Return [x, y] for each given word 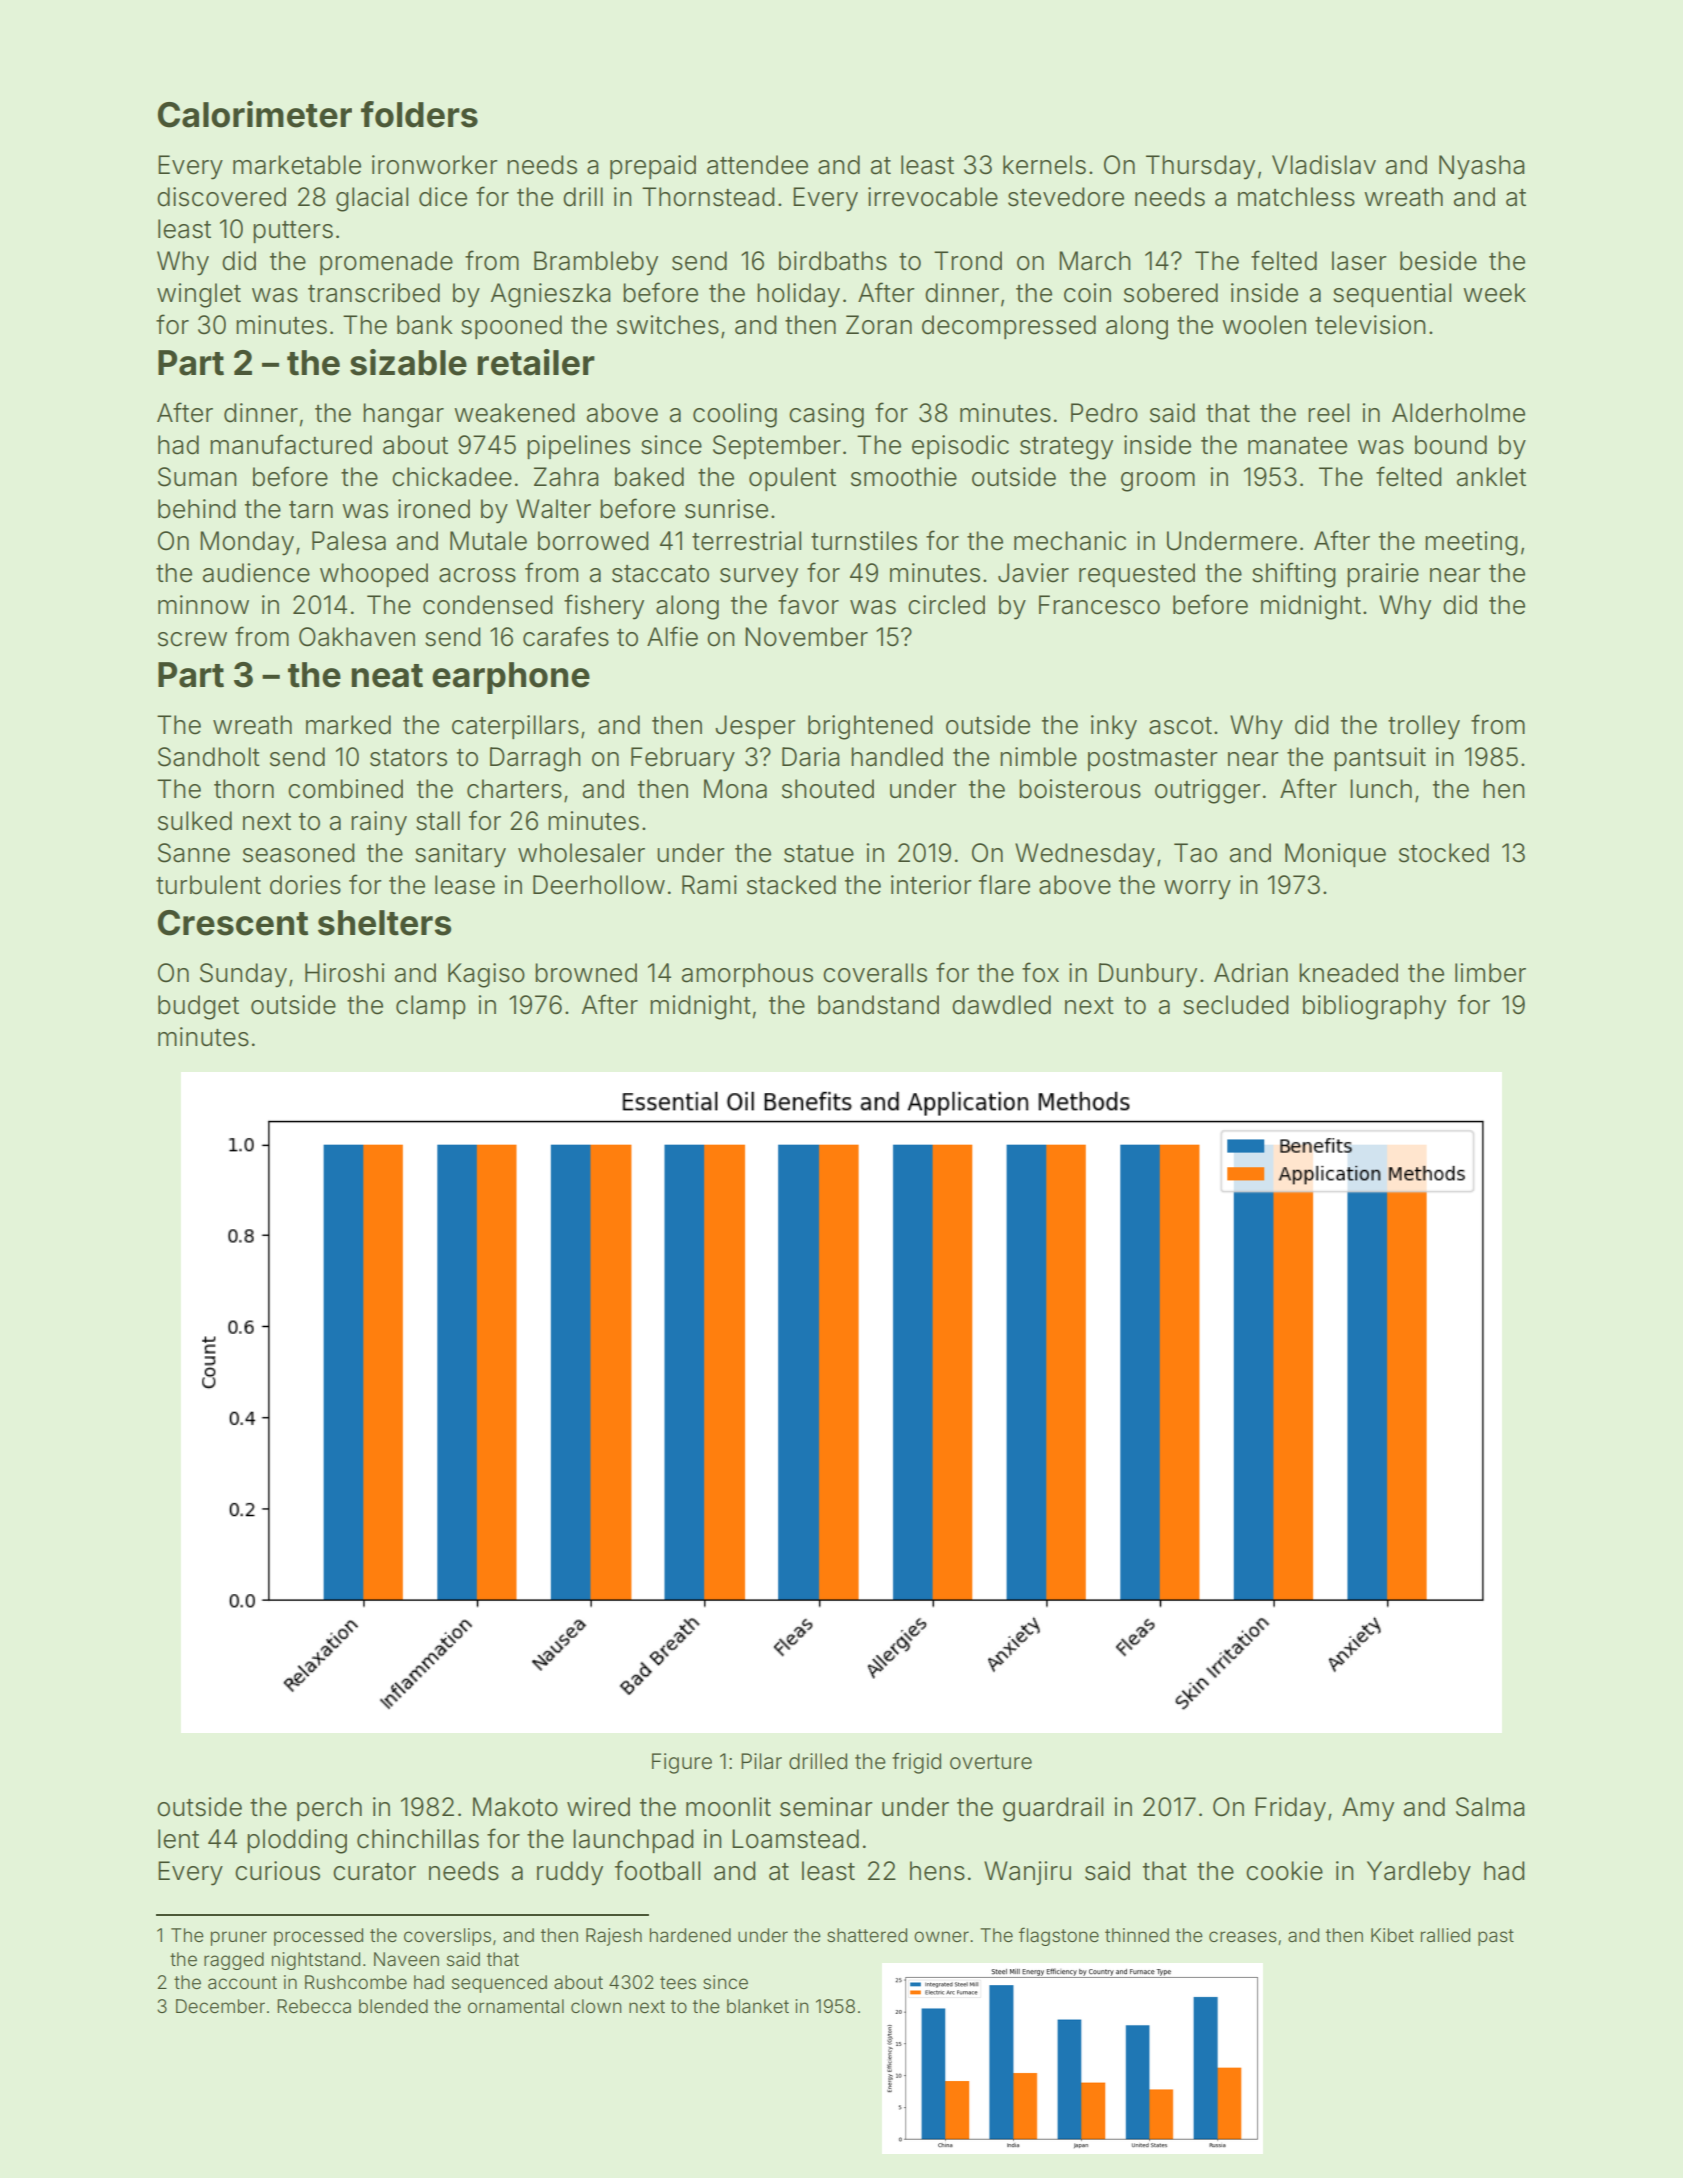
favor [808, 604]
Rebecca [314, 2006]
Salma [1490, 1807]
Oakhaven [357, 637]
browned [586, 973]
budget [198, 1007]
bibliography [1374, 1007]
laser [1359, 261]
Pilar [761, 1761]
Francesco [1099, 605]
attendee [757, 165]
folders [419, 114]
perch [329, 1809]
